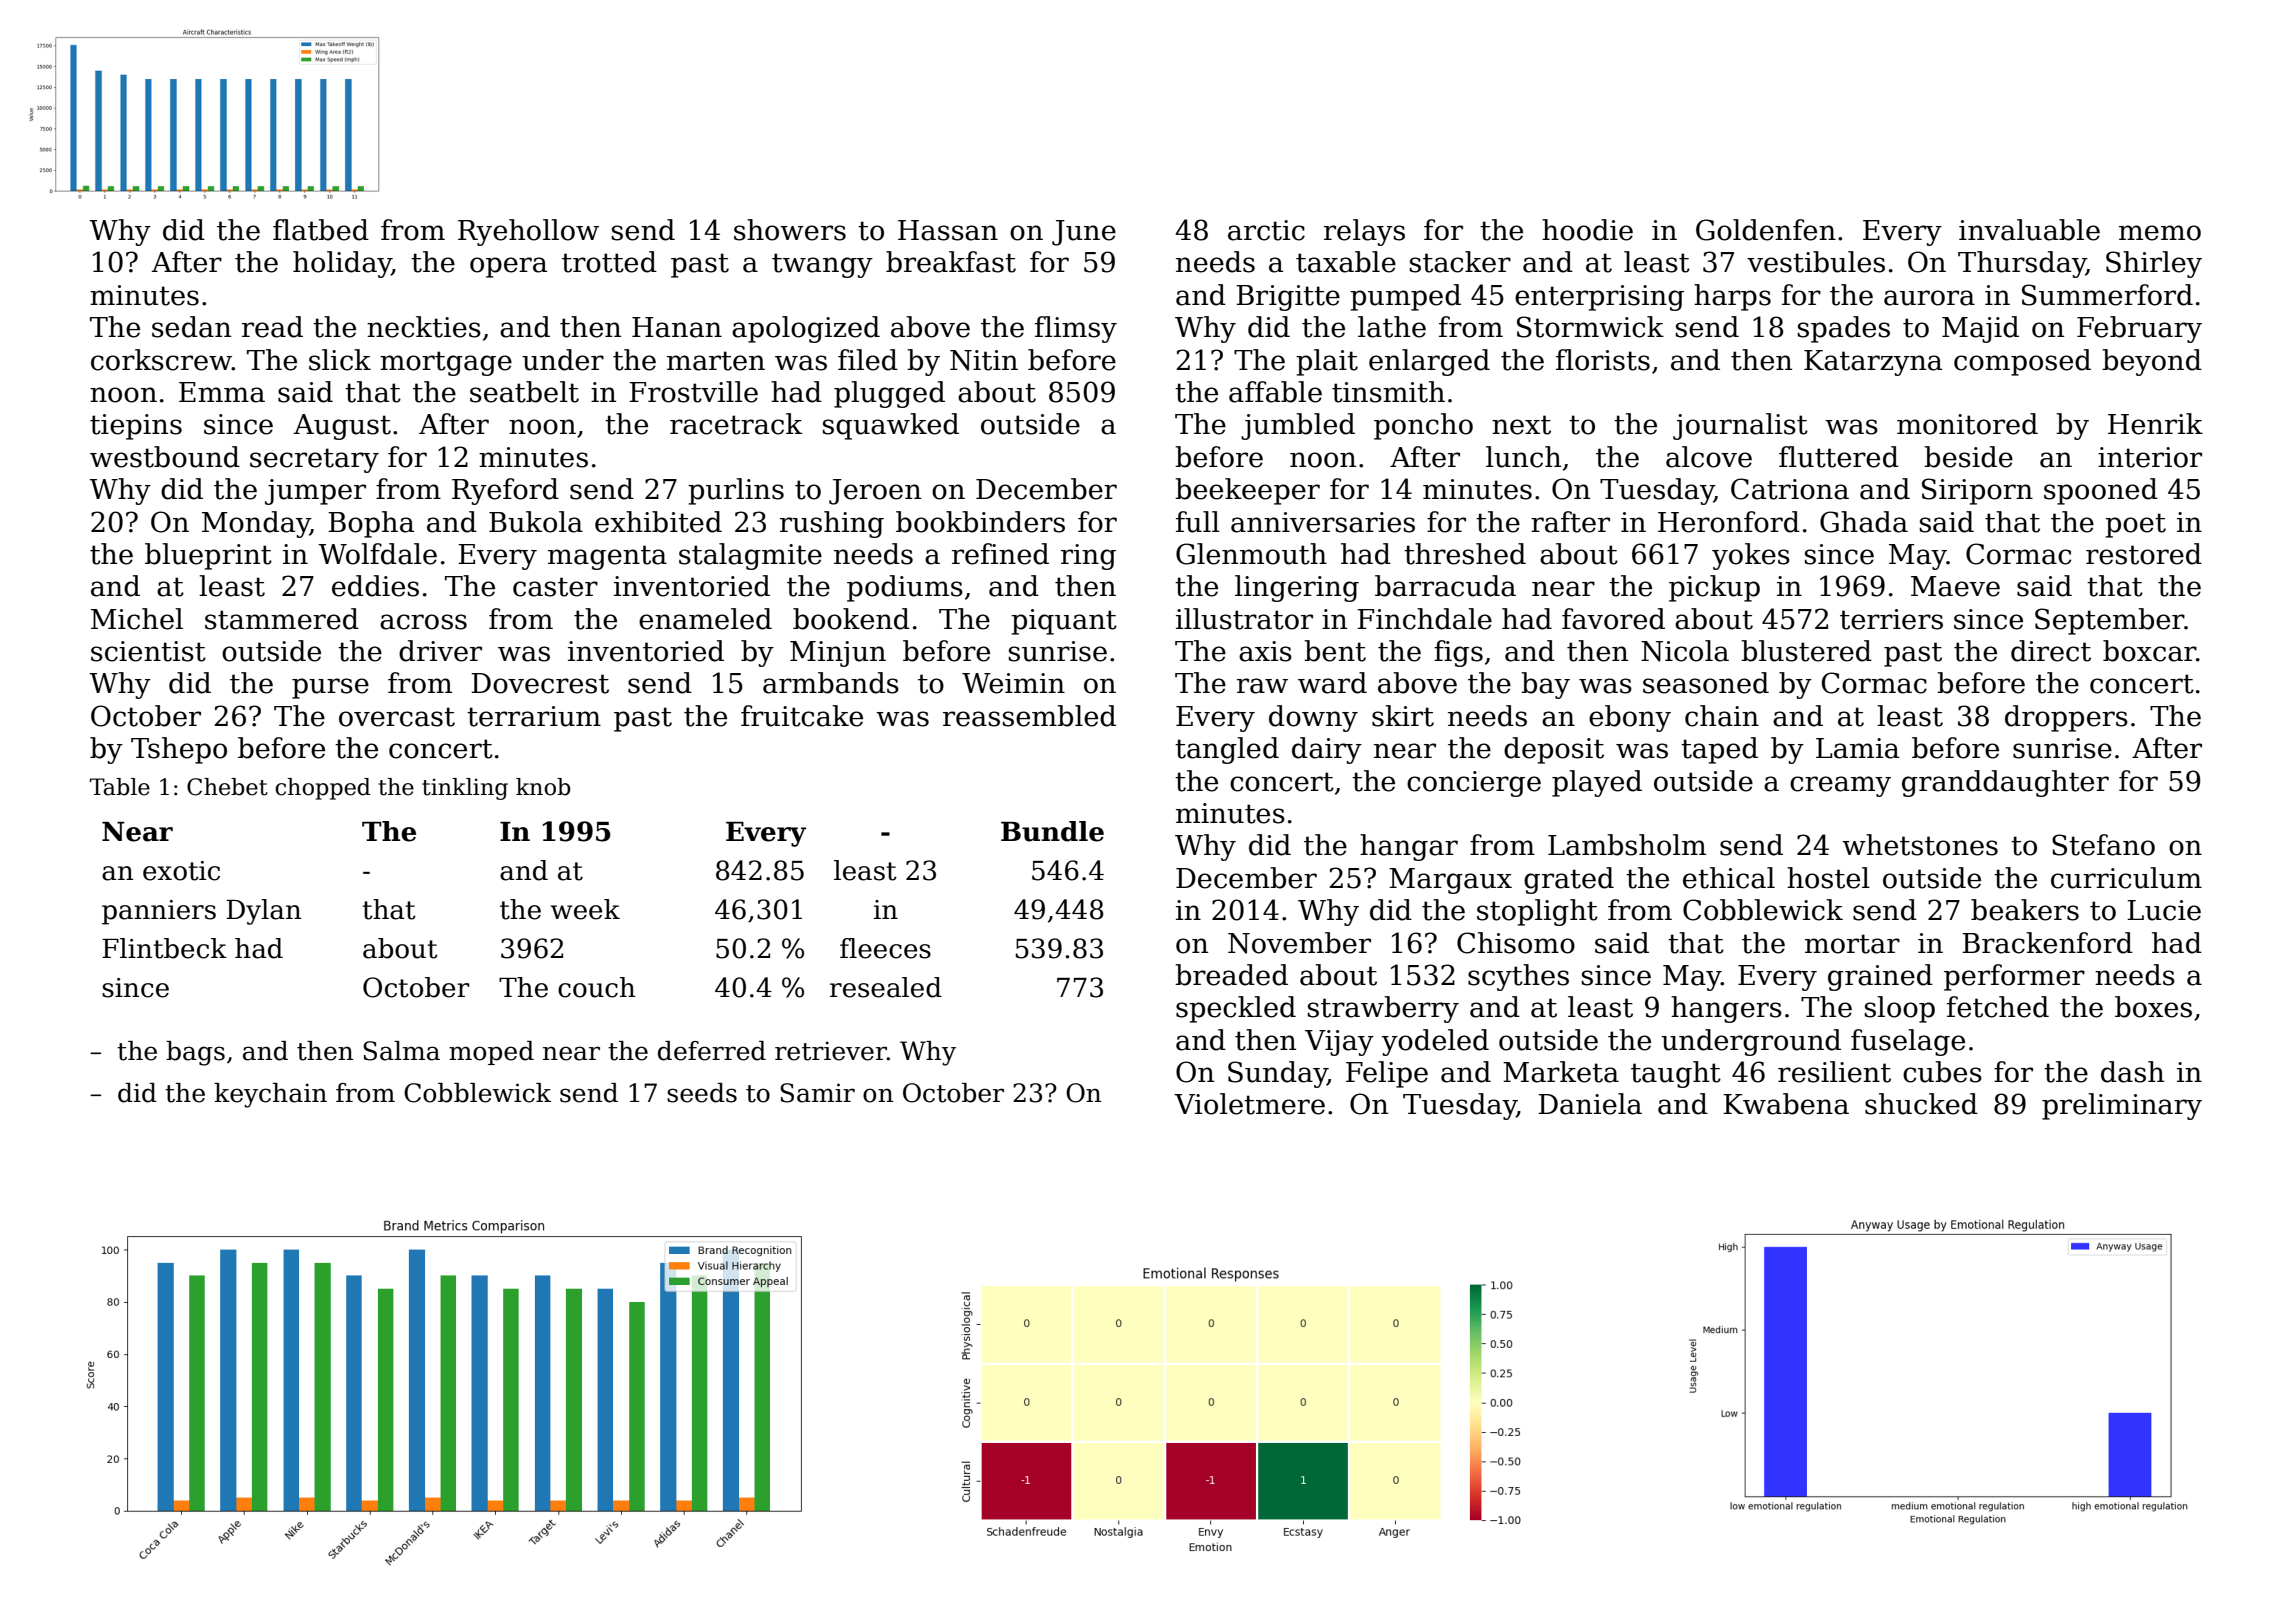 The height and width of the document is (1620, 2292). Describe the element at coordinates (2122, 1106) in the document. I see `preliminary` at that location.
